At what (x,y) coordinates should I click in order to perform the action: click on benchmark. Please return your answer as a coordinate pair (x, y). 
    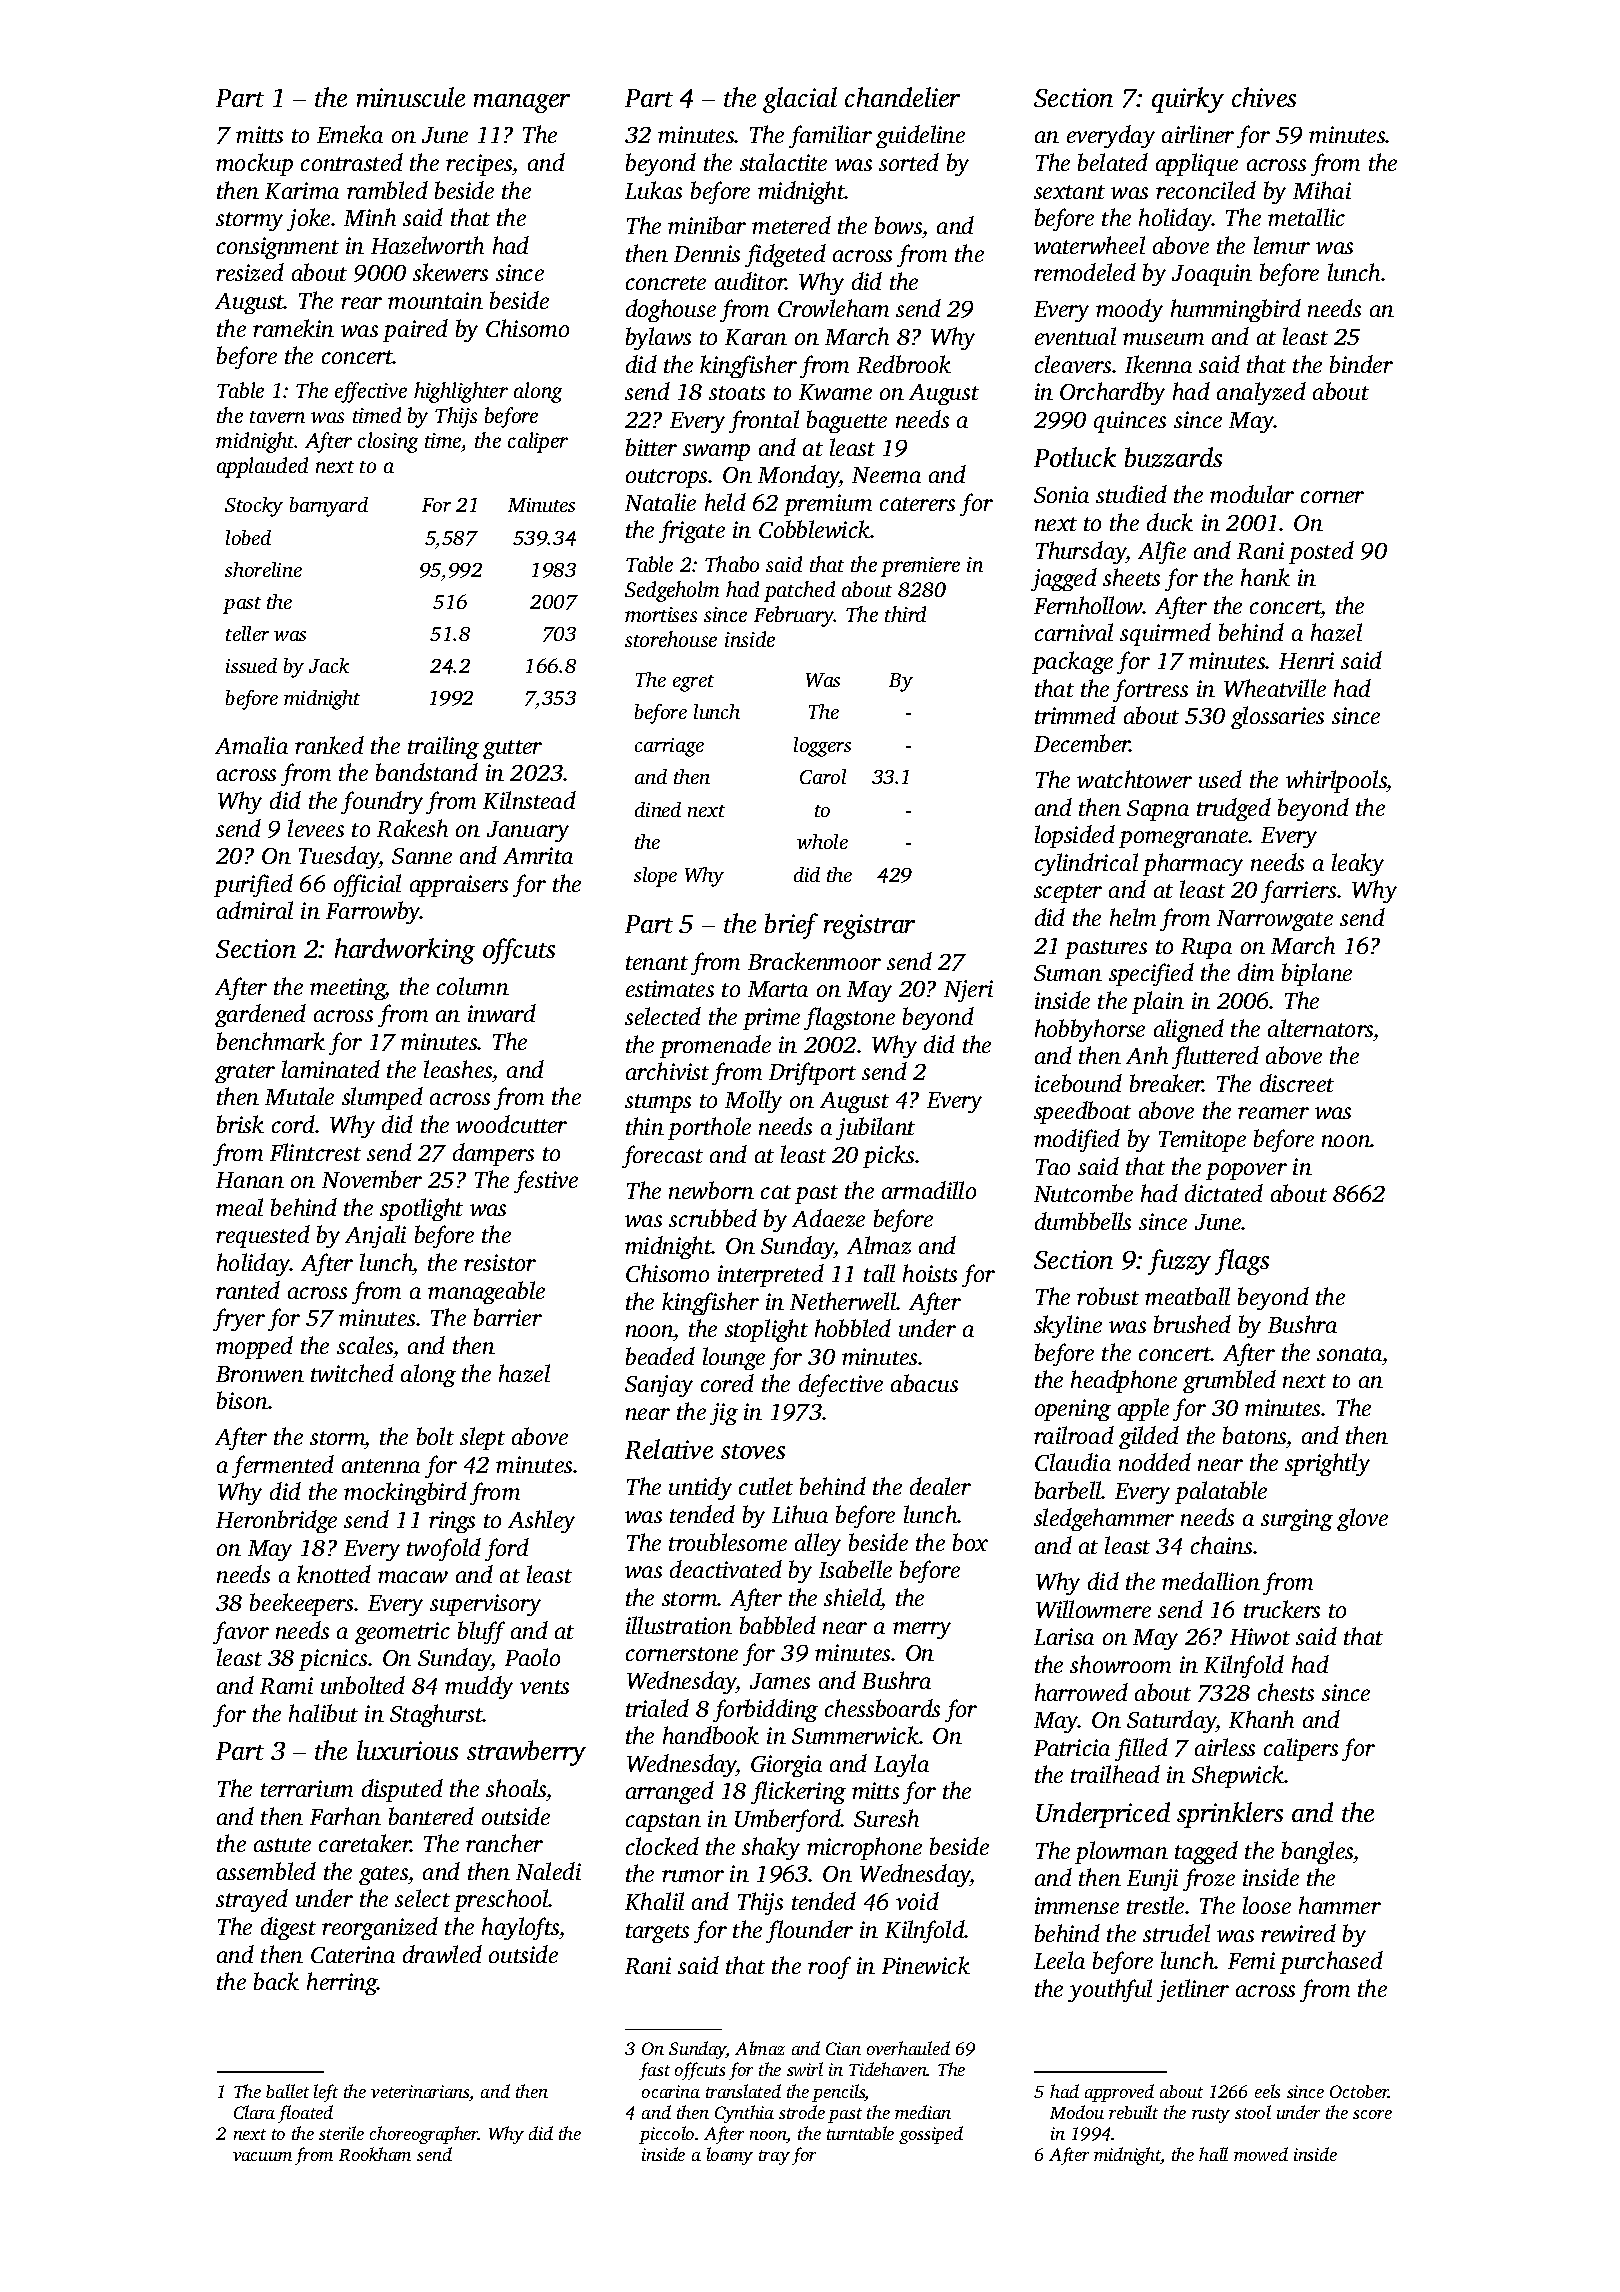
    Looking at the image, I should click on (271, 1041).
